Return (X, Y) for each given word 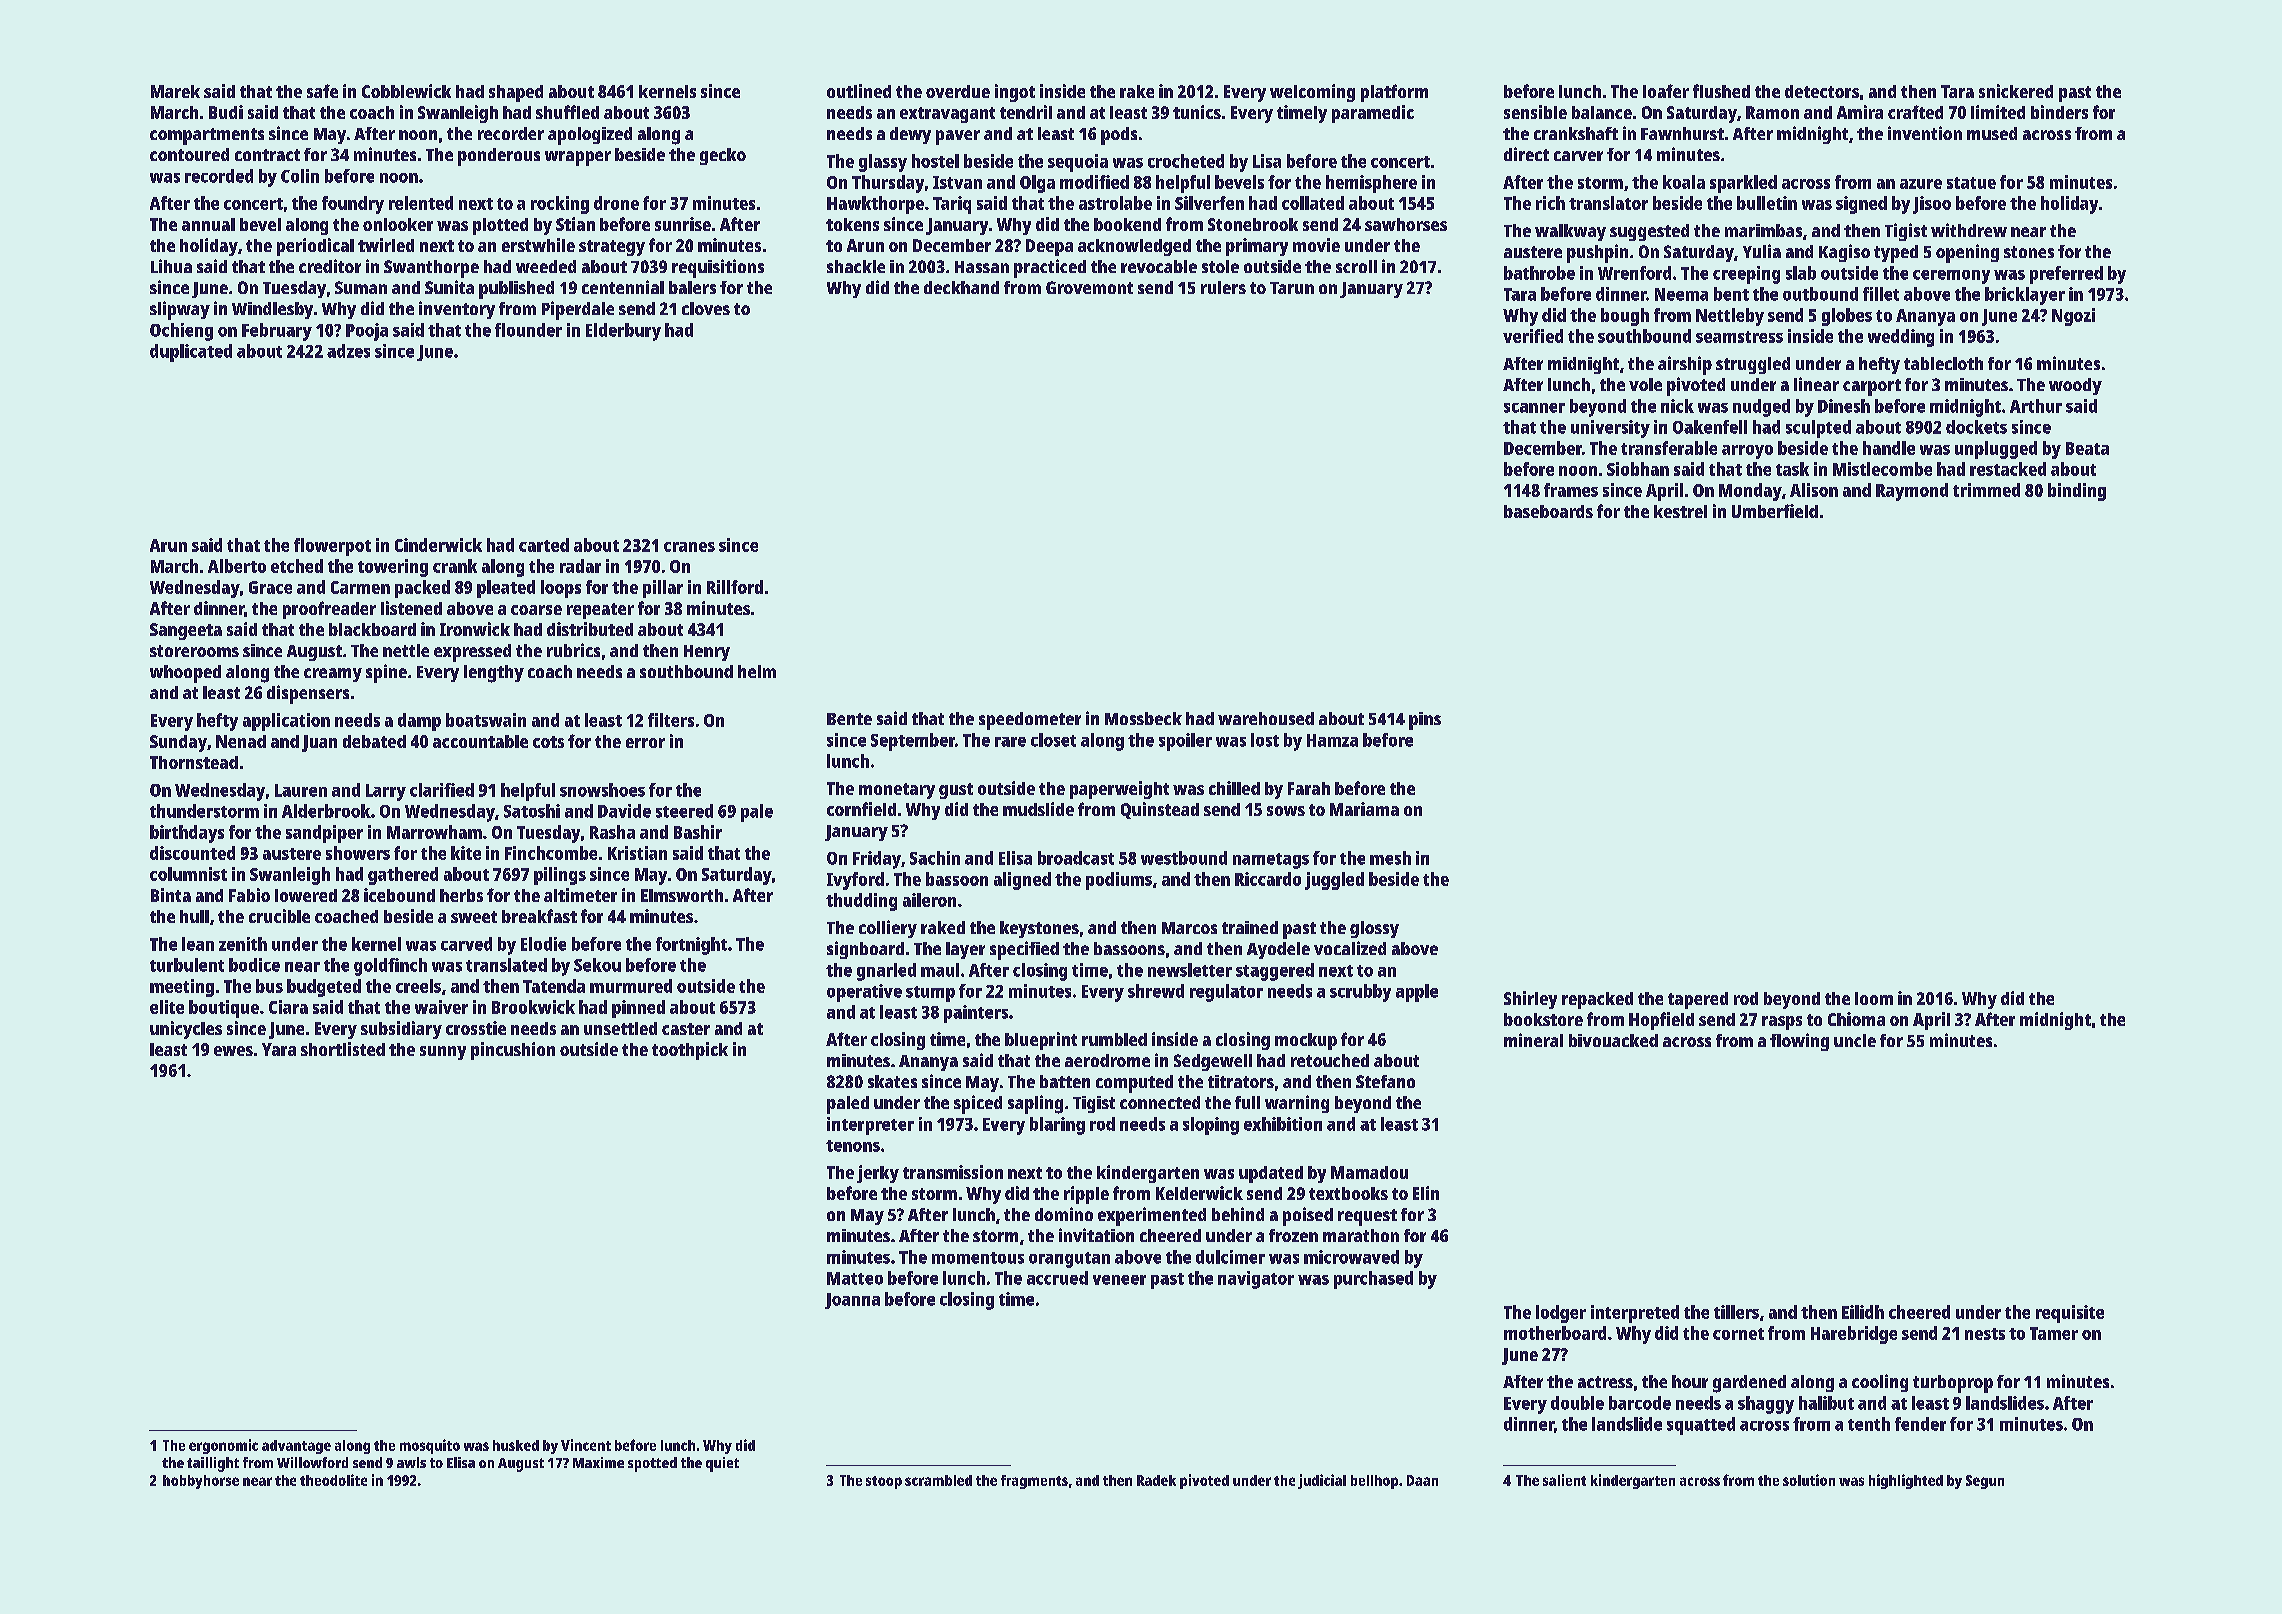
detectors (1822, 91)
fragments (1034, 1482)
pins (1425, 721)
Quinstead (1160, 810)
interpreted (1635, 1314)
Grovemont (1089, 287)
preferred (2066, 275)
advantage (296, 1447)
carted (544, 545)
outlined (859, 91)
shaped (516, 93)
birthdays (187, 834)
